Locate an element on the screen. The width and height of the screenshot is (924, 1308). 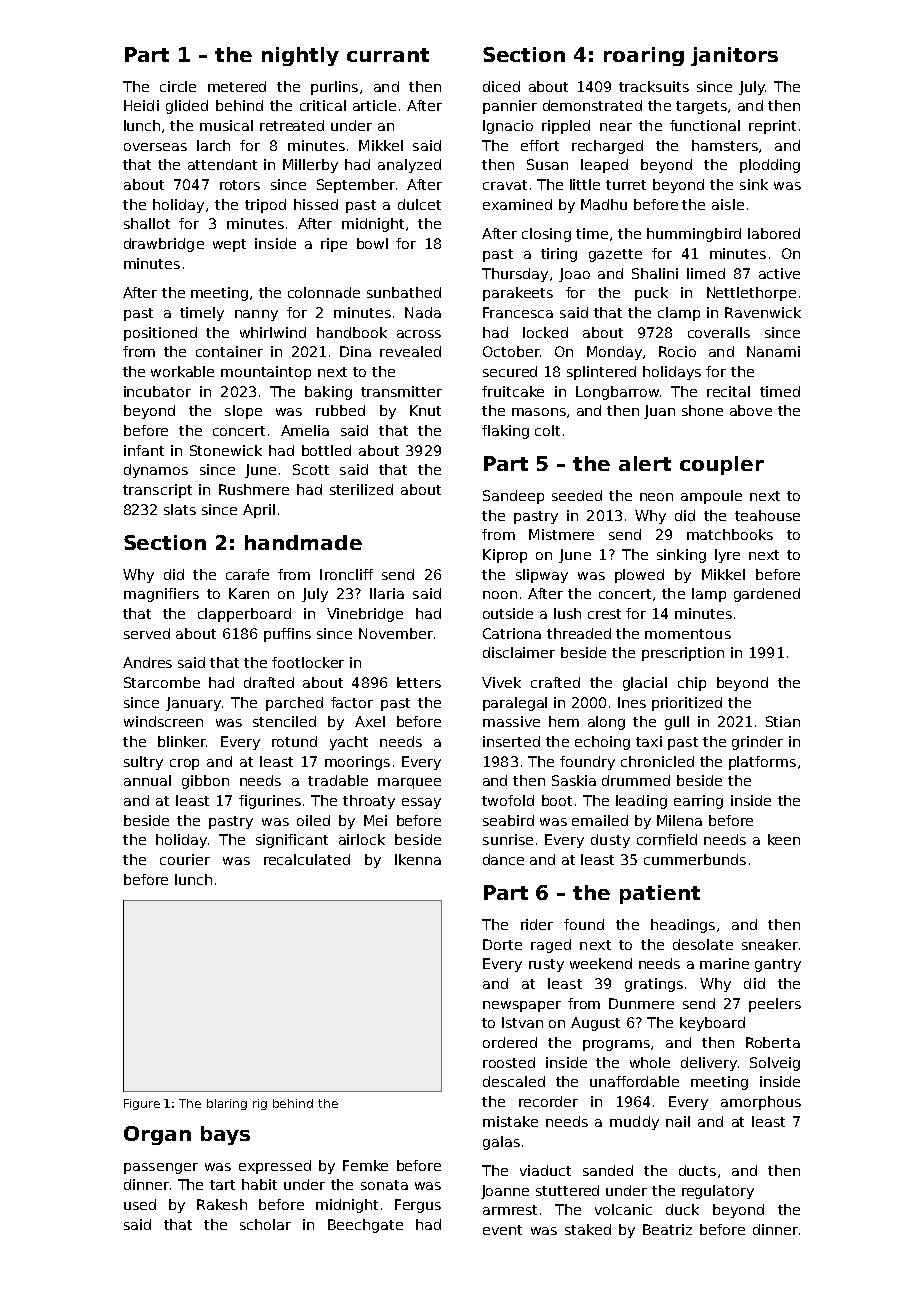
drawbridge is located at coordinates (164, 245).
